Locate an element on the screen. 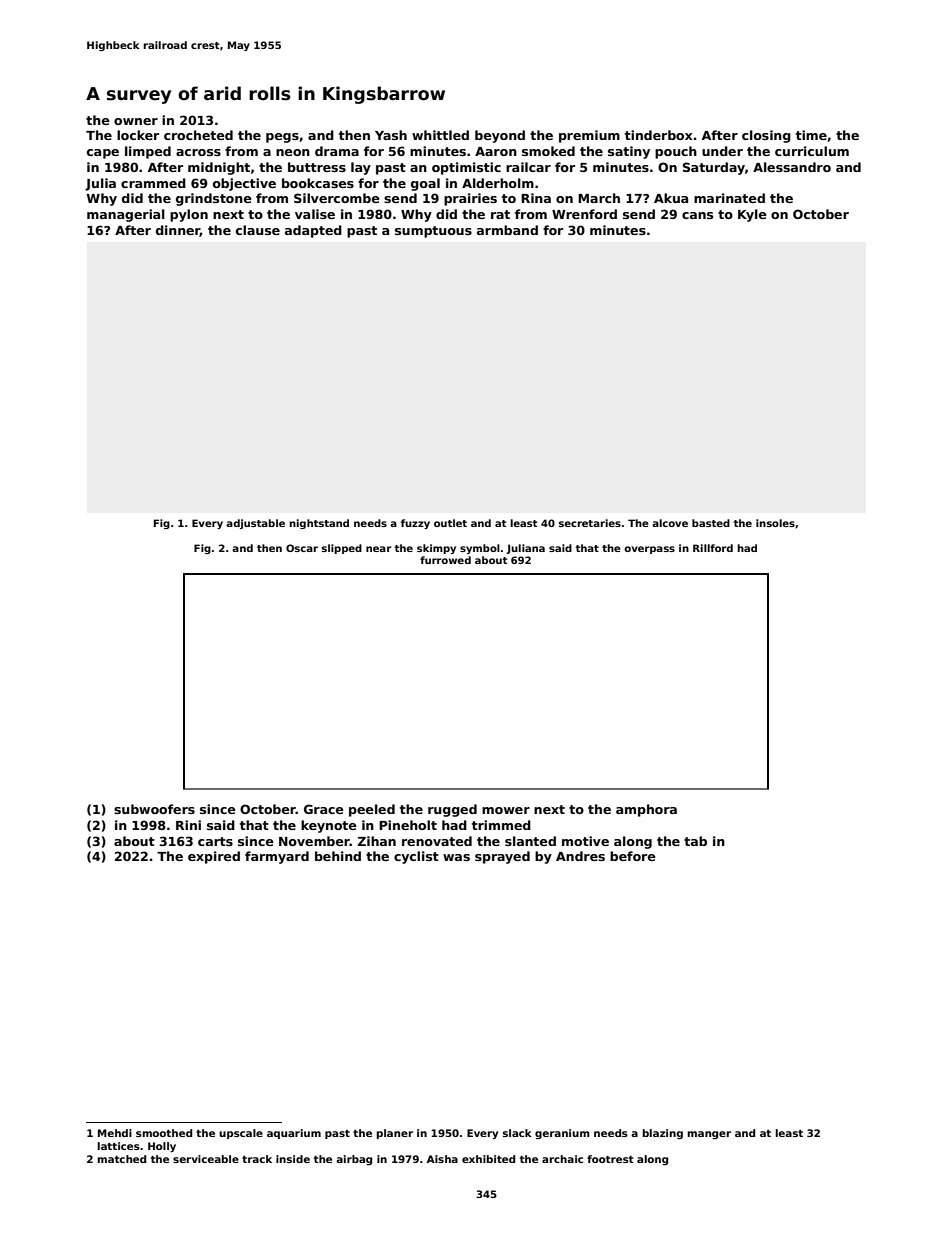 The width and height of the screenshot is (952, 1233). outlet is located at coordinates (450, 523).
